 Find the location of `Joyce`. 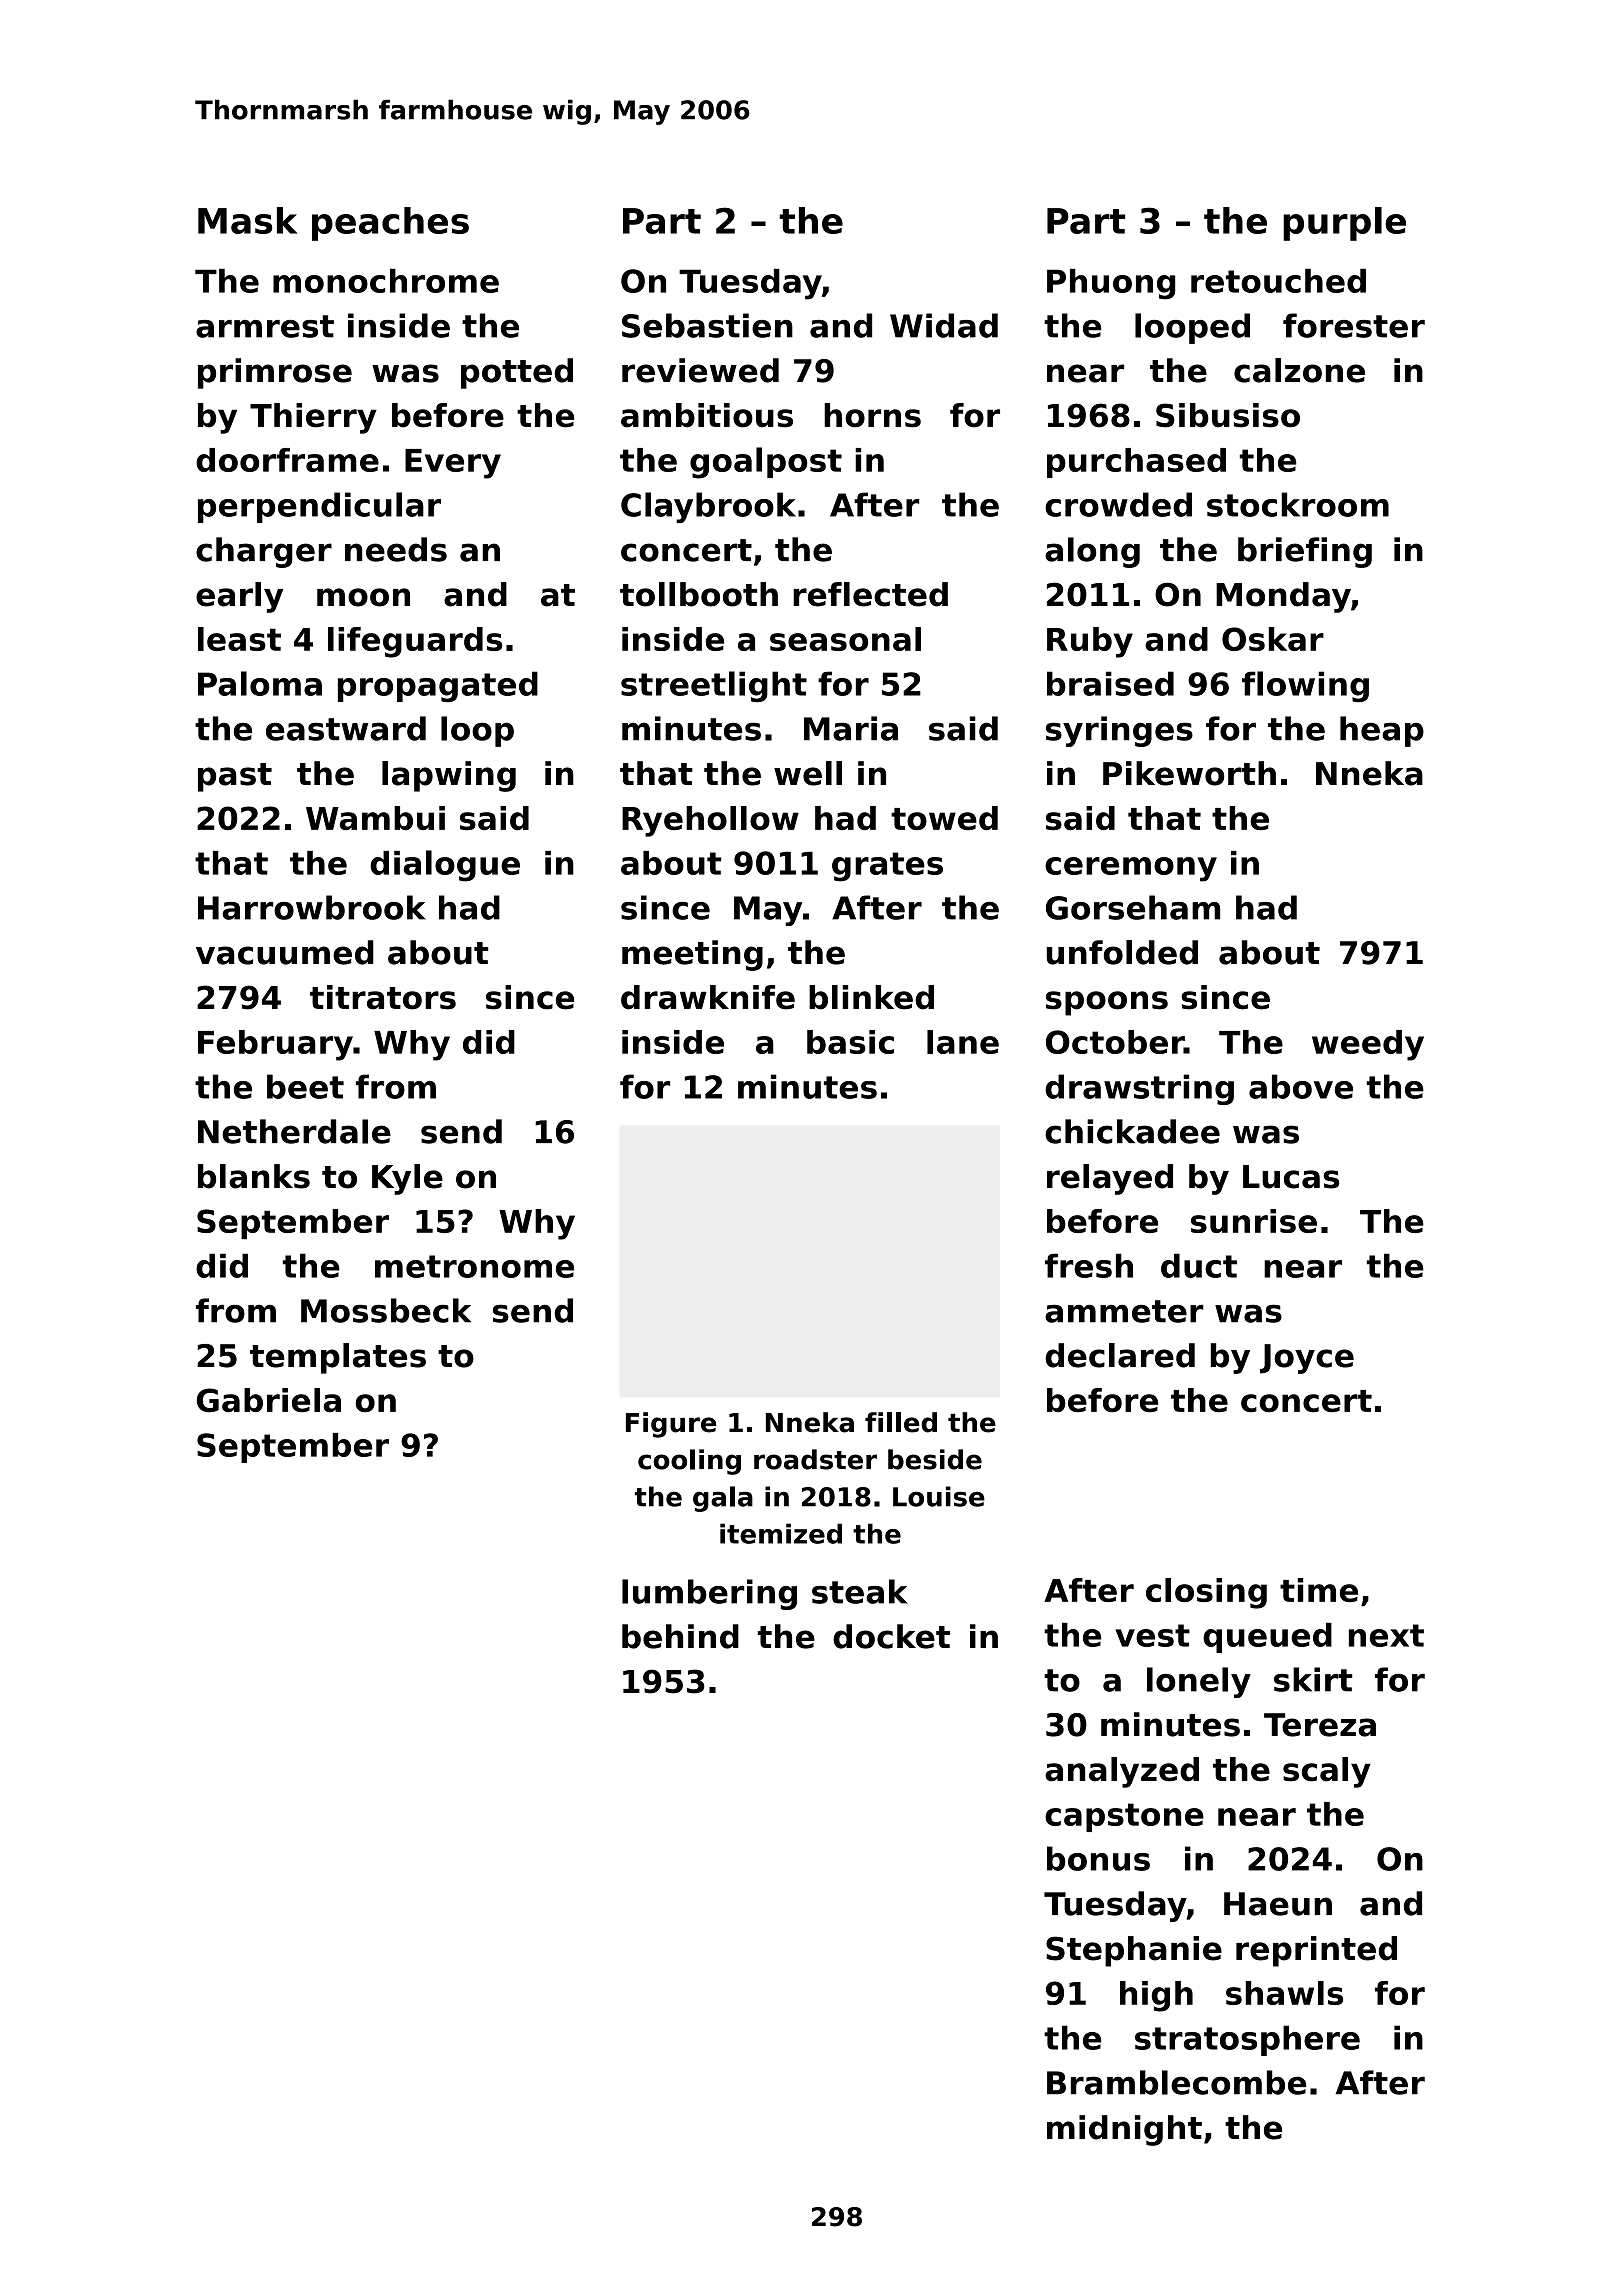

Joyce is located at coordinates (1307, 1359).
